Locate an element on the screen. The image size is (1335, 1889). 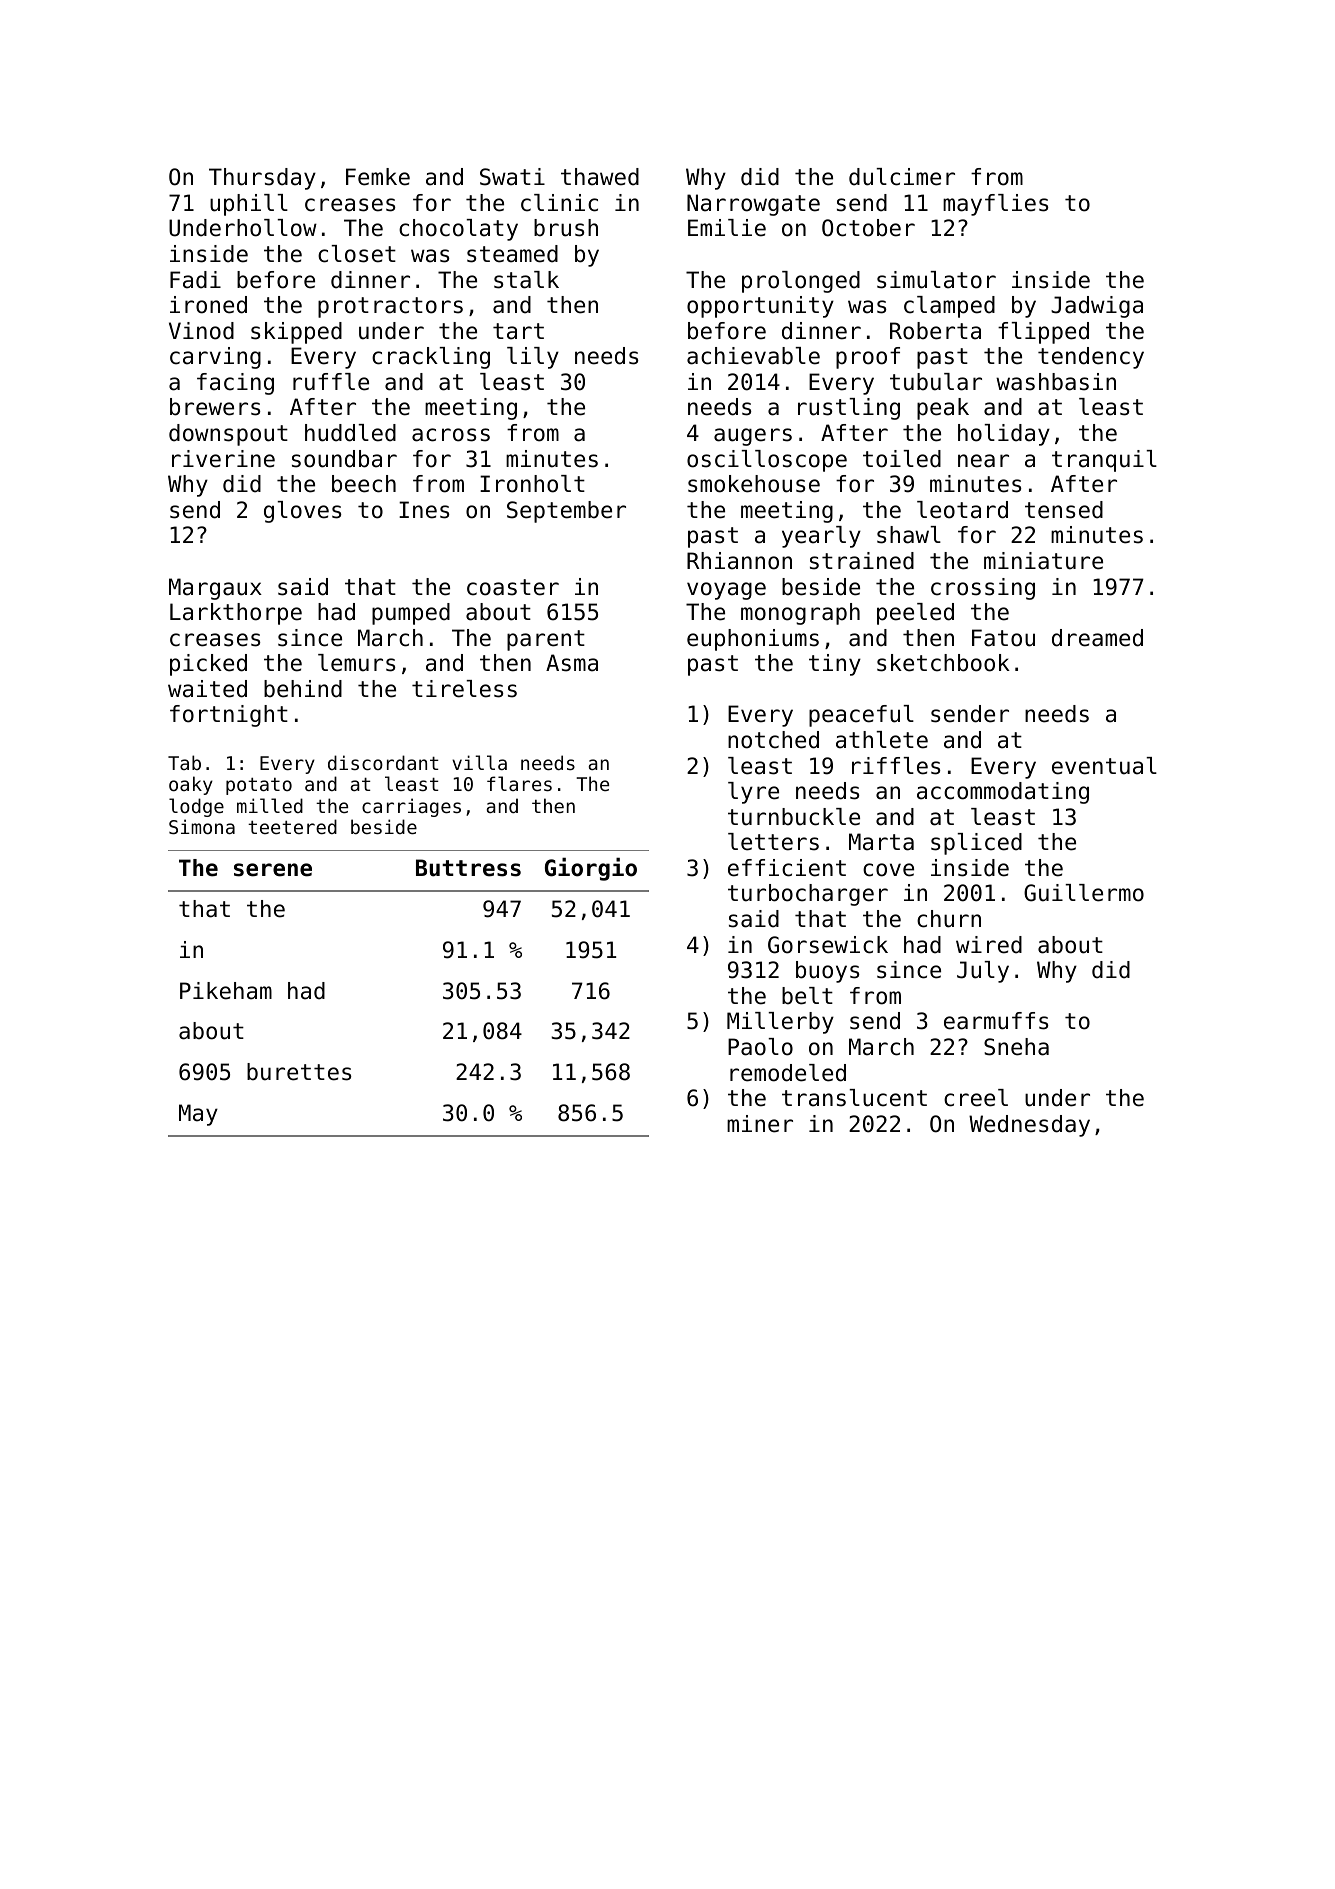
dreamed is located at coordinates (1097, 638).
